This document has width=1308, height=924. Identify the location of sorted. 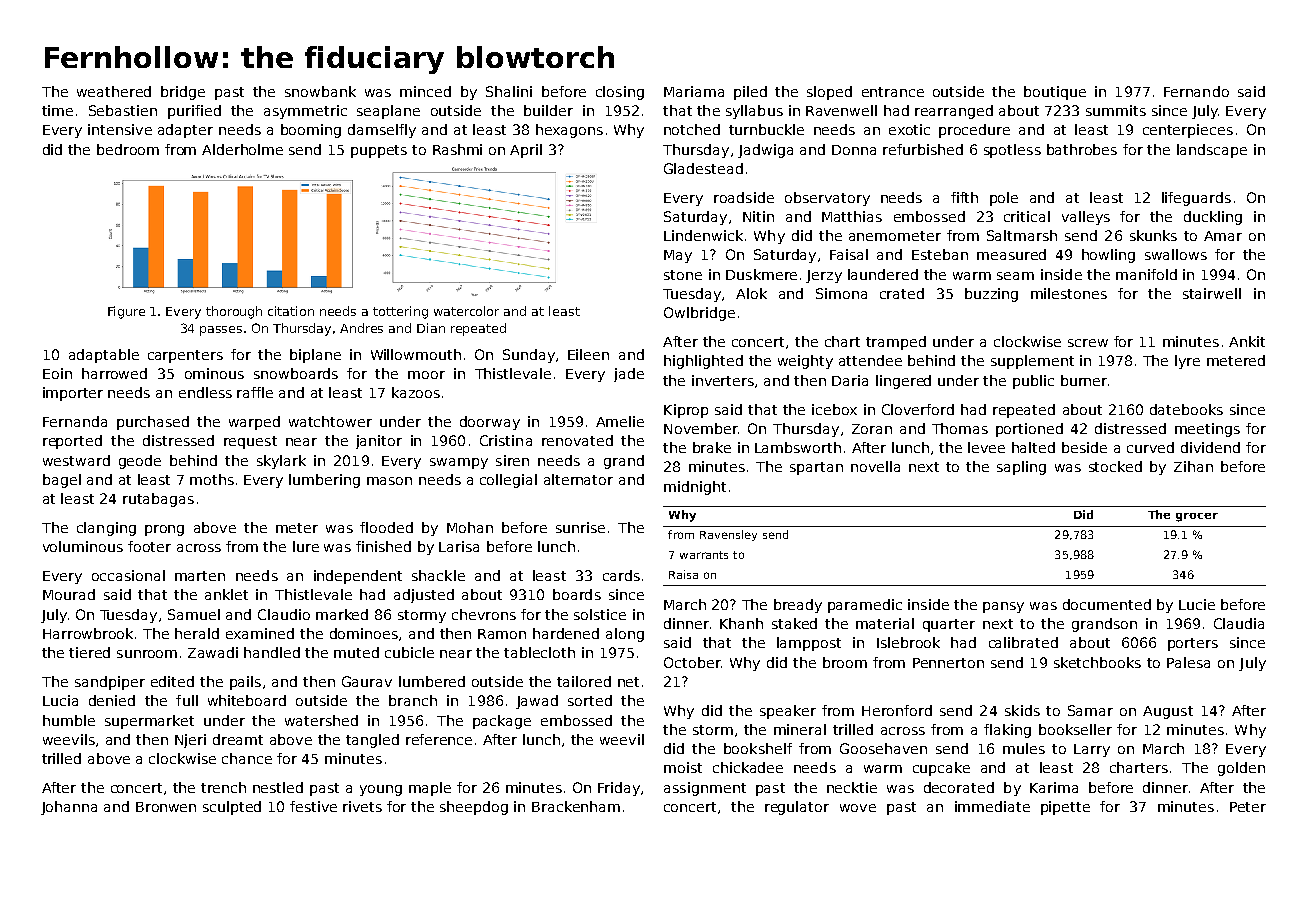
(590, 700).
